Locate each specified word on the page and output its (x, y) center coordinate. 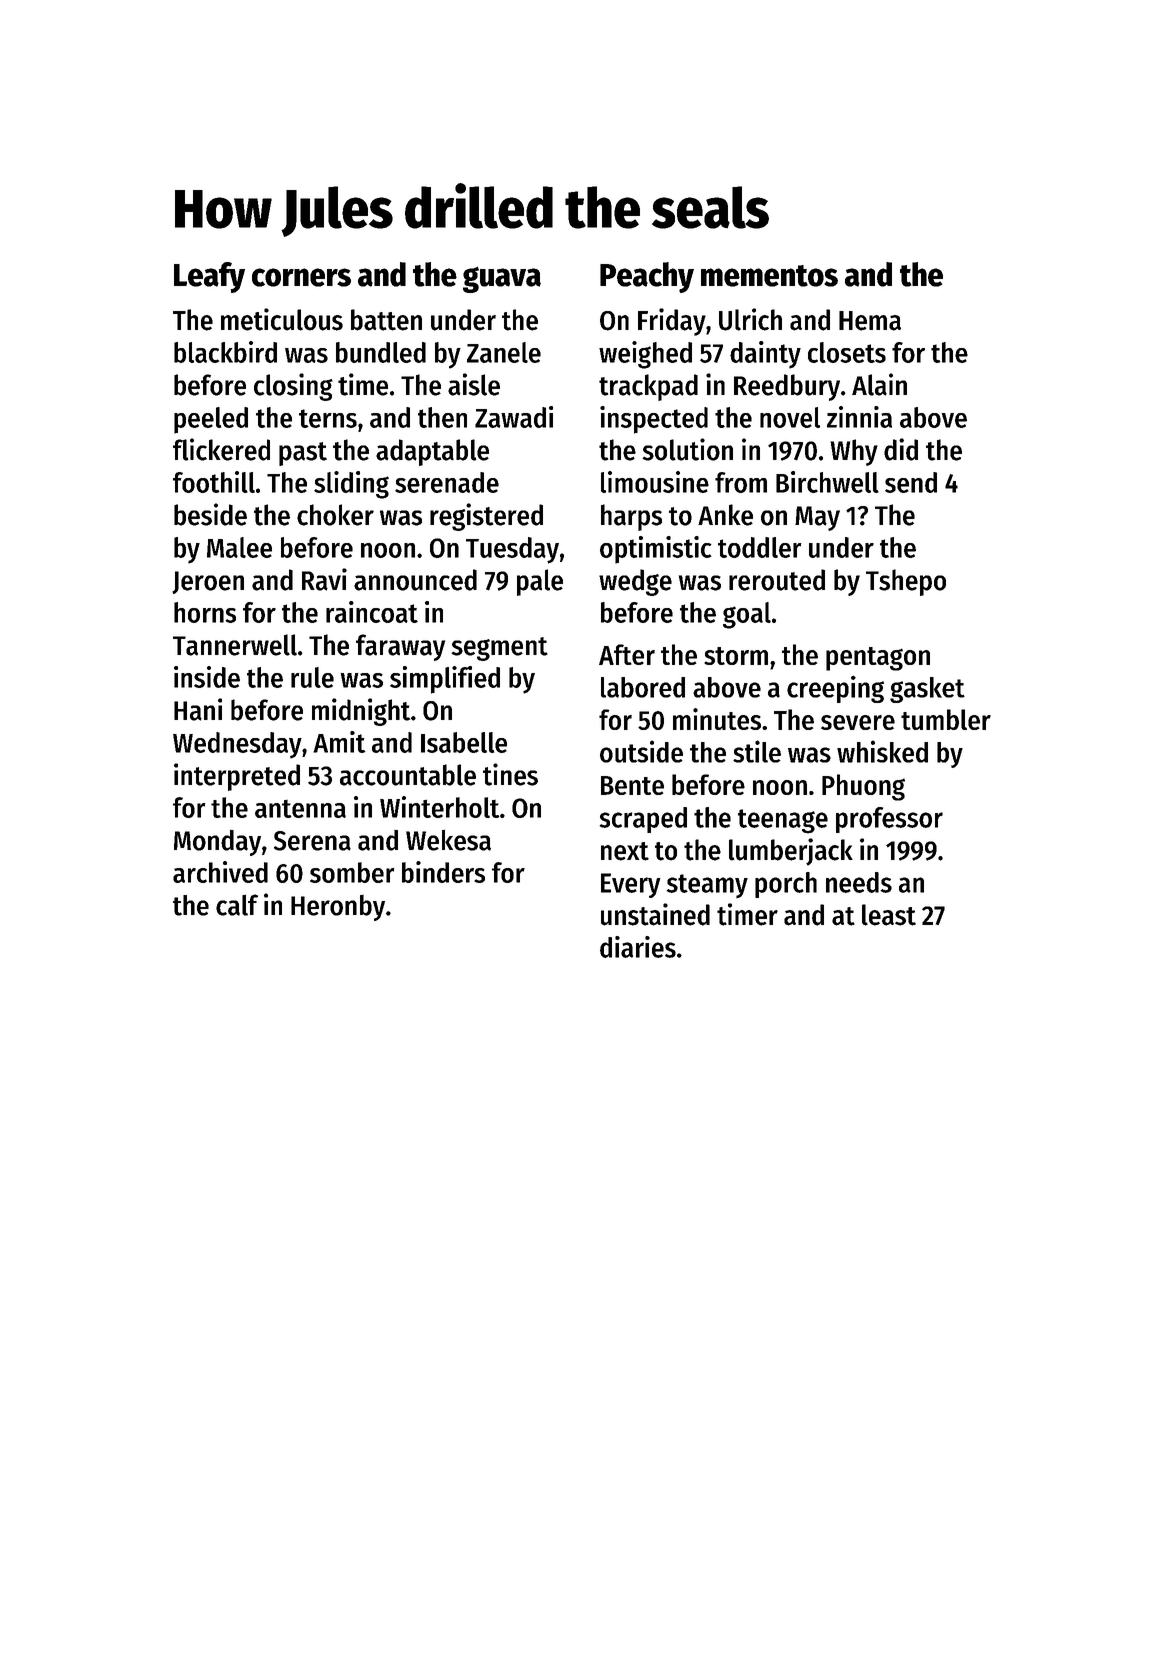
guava (502, 279)
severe (858, 722)
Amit (339, 742)
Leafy (209, 277)
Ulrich (750, 319)
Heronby (338, 908)
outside (641, 751)
